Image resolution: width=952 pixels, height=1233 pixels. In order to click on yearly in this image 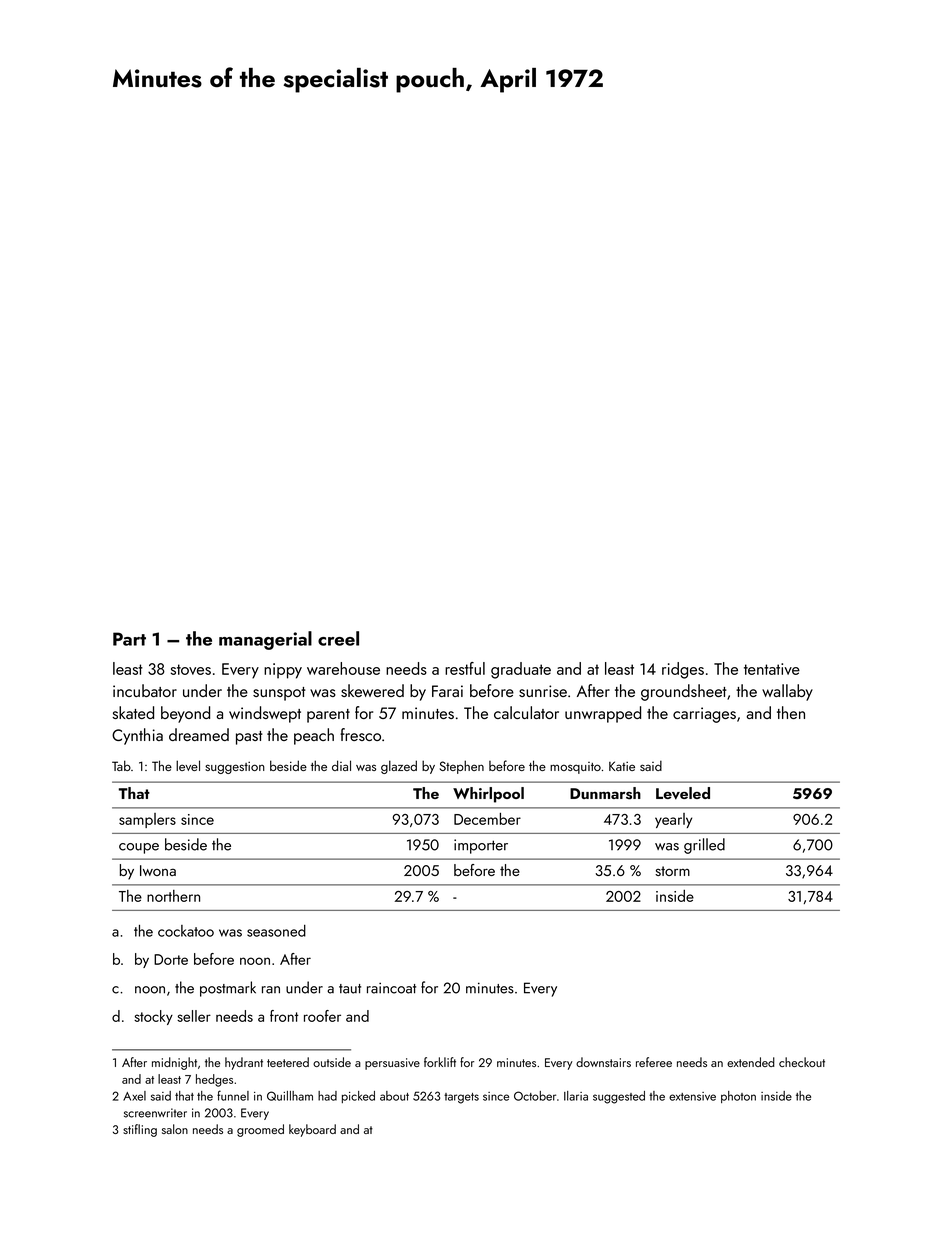, I will do `click(673, 820)`.
